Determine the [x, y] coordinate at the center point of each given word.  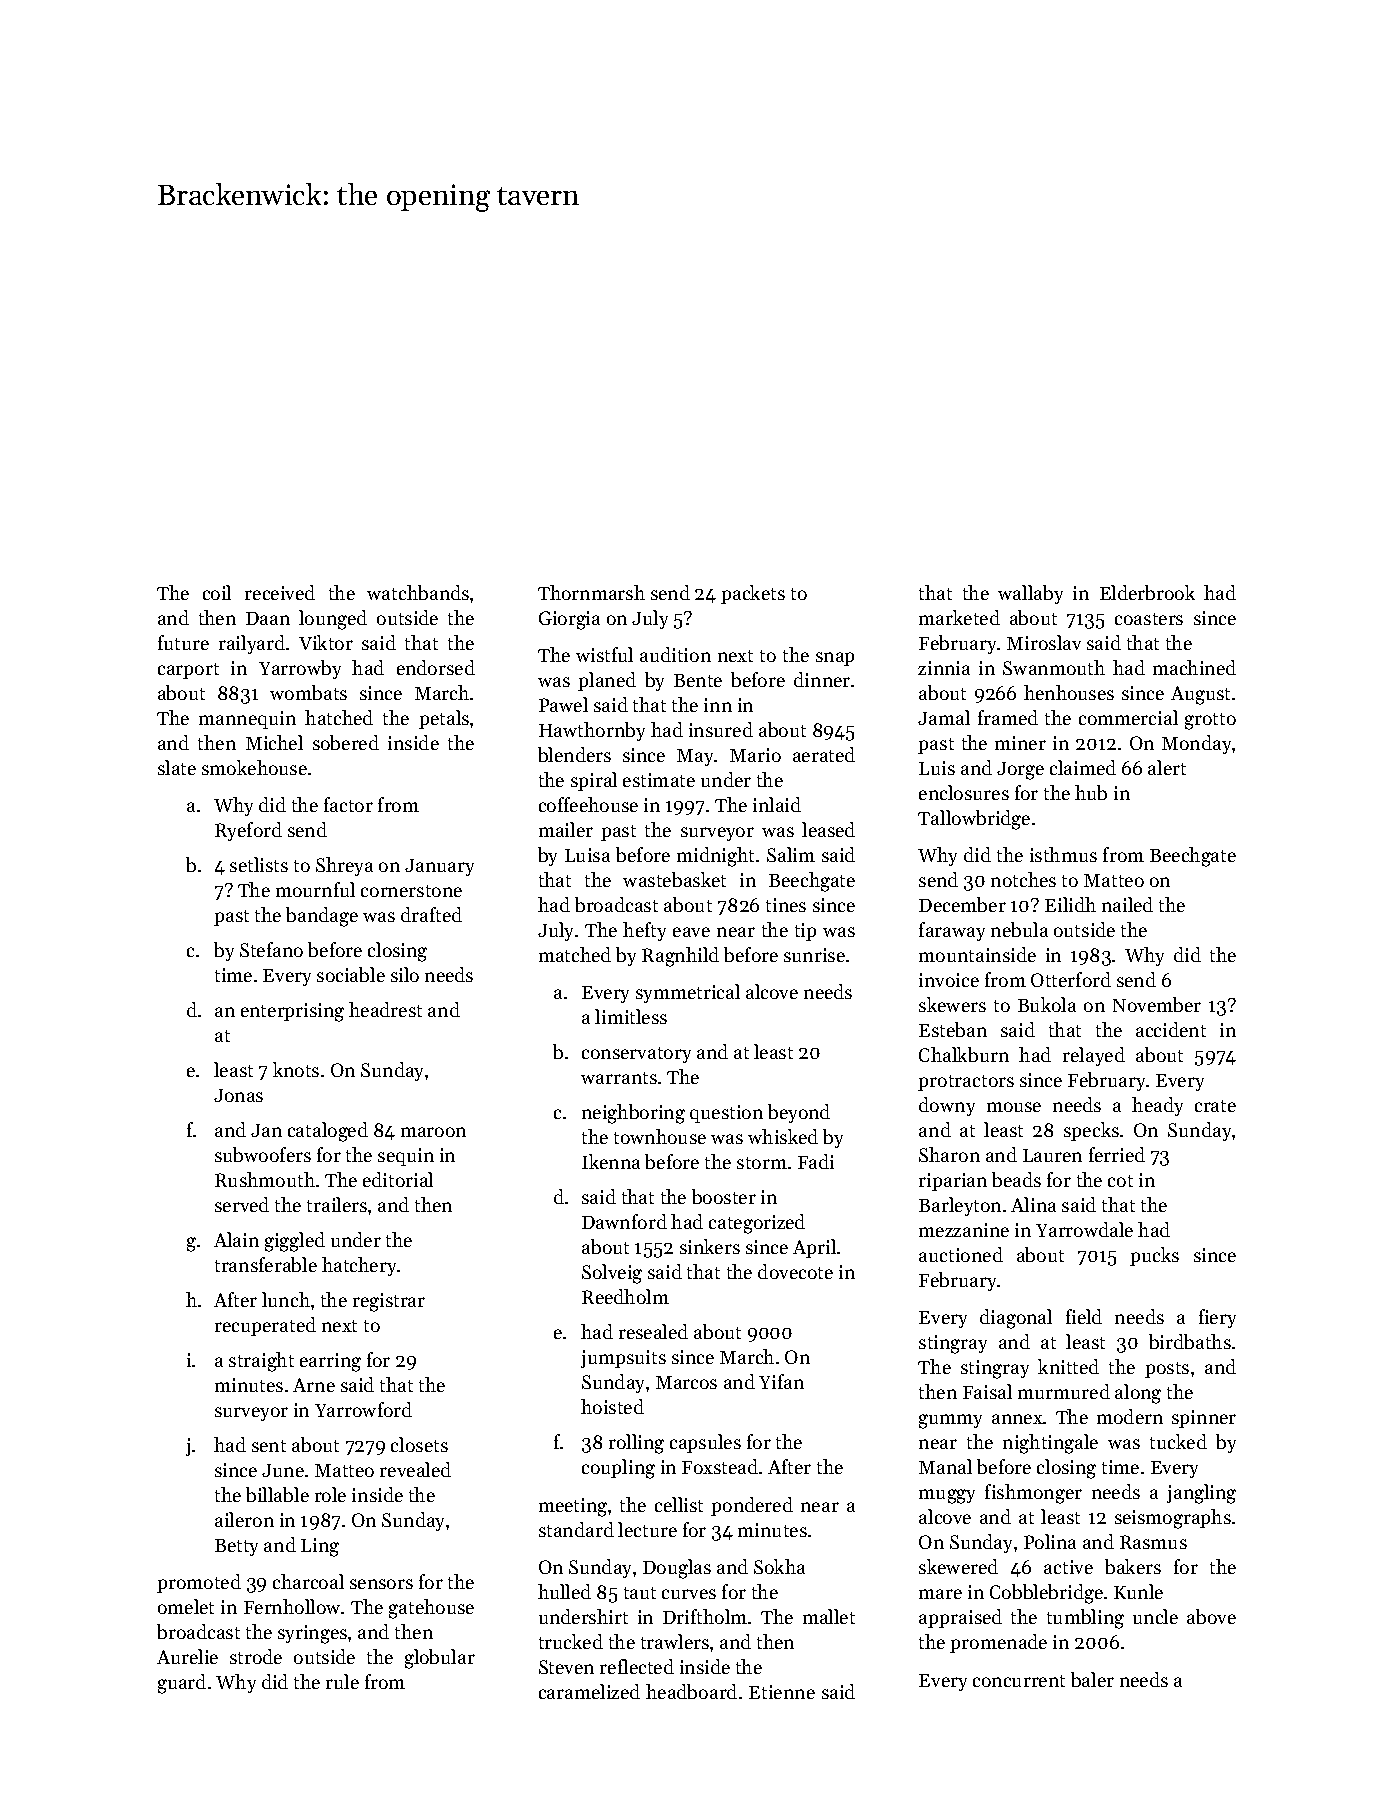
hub [1091, 792]
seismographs [1173, 1519]
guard [182, 1684]
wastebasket [674, 879]
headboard [691, 1691]
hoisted [612, 1406]
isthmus [1063, 854]
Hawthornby [592, 731]
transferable [266, 1264]
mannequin [247, 720]
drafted [431, 914]
